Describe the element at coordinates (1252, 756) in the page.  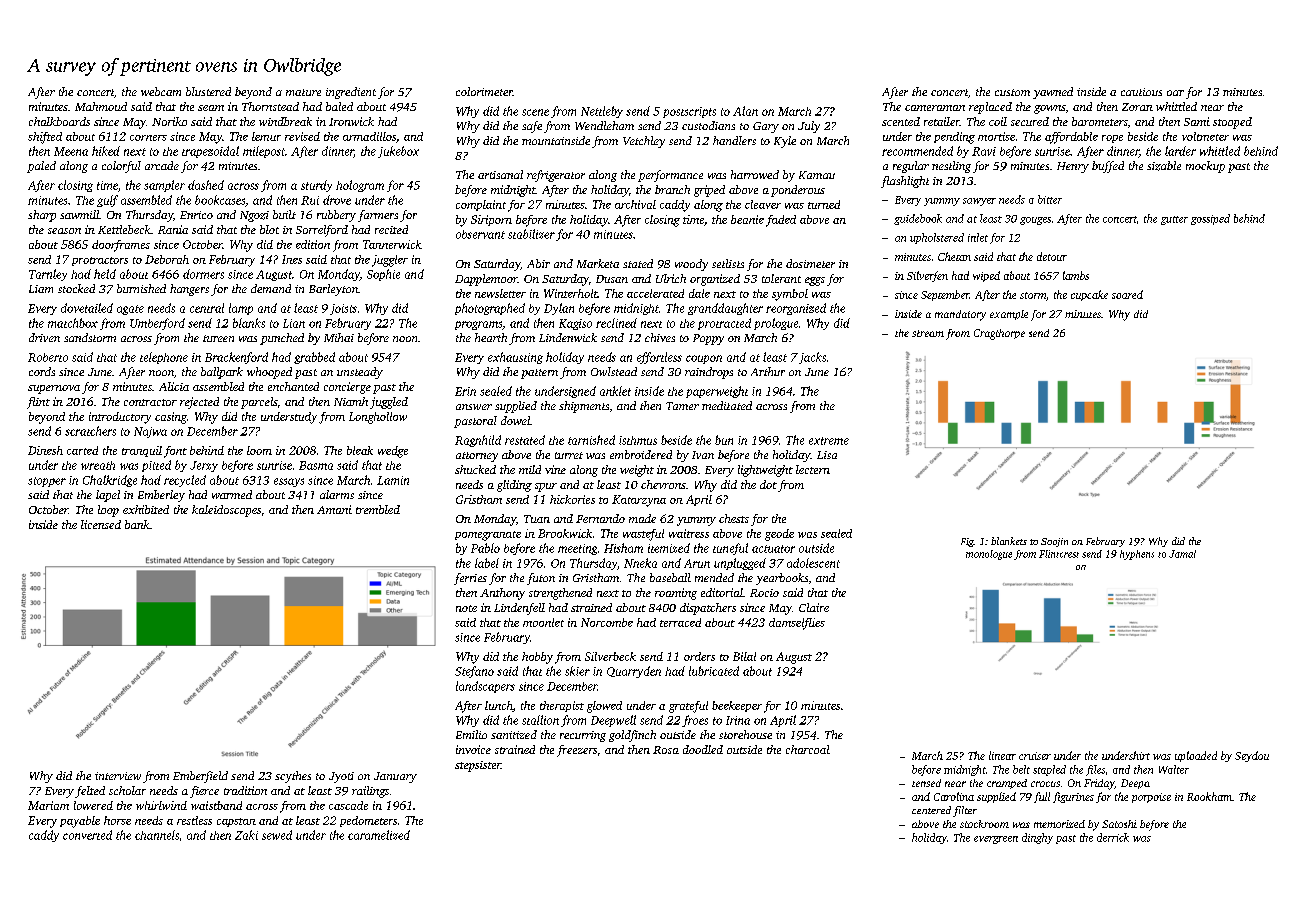
I see `Seydou` at that location.
